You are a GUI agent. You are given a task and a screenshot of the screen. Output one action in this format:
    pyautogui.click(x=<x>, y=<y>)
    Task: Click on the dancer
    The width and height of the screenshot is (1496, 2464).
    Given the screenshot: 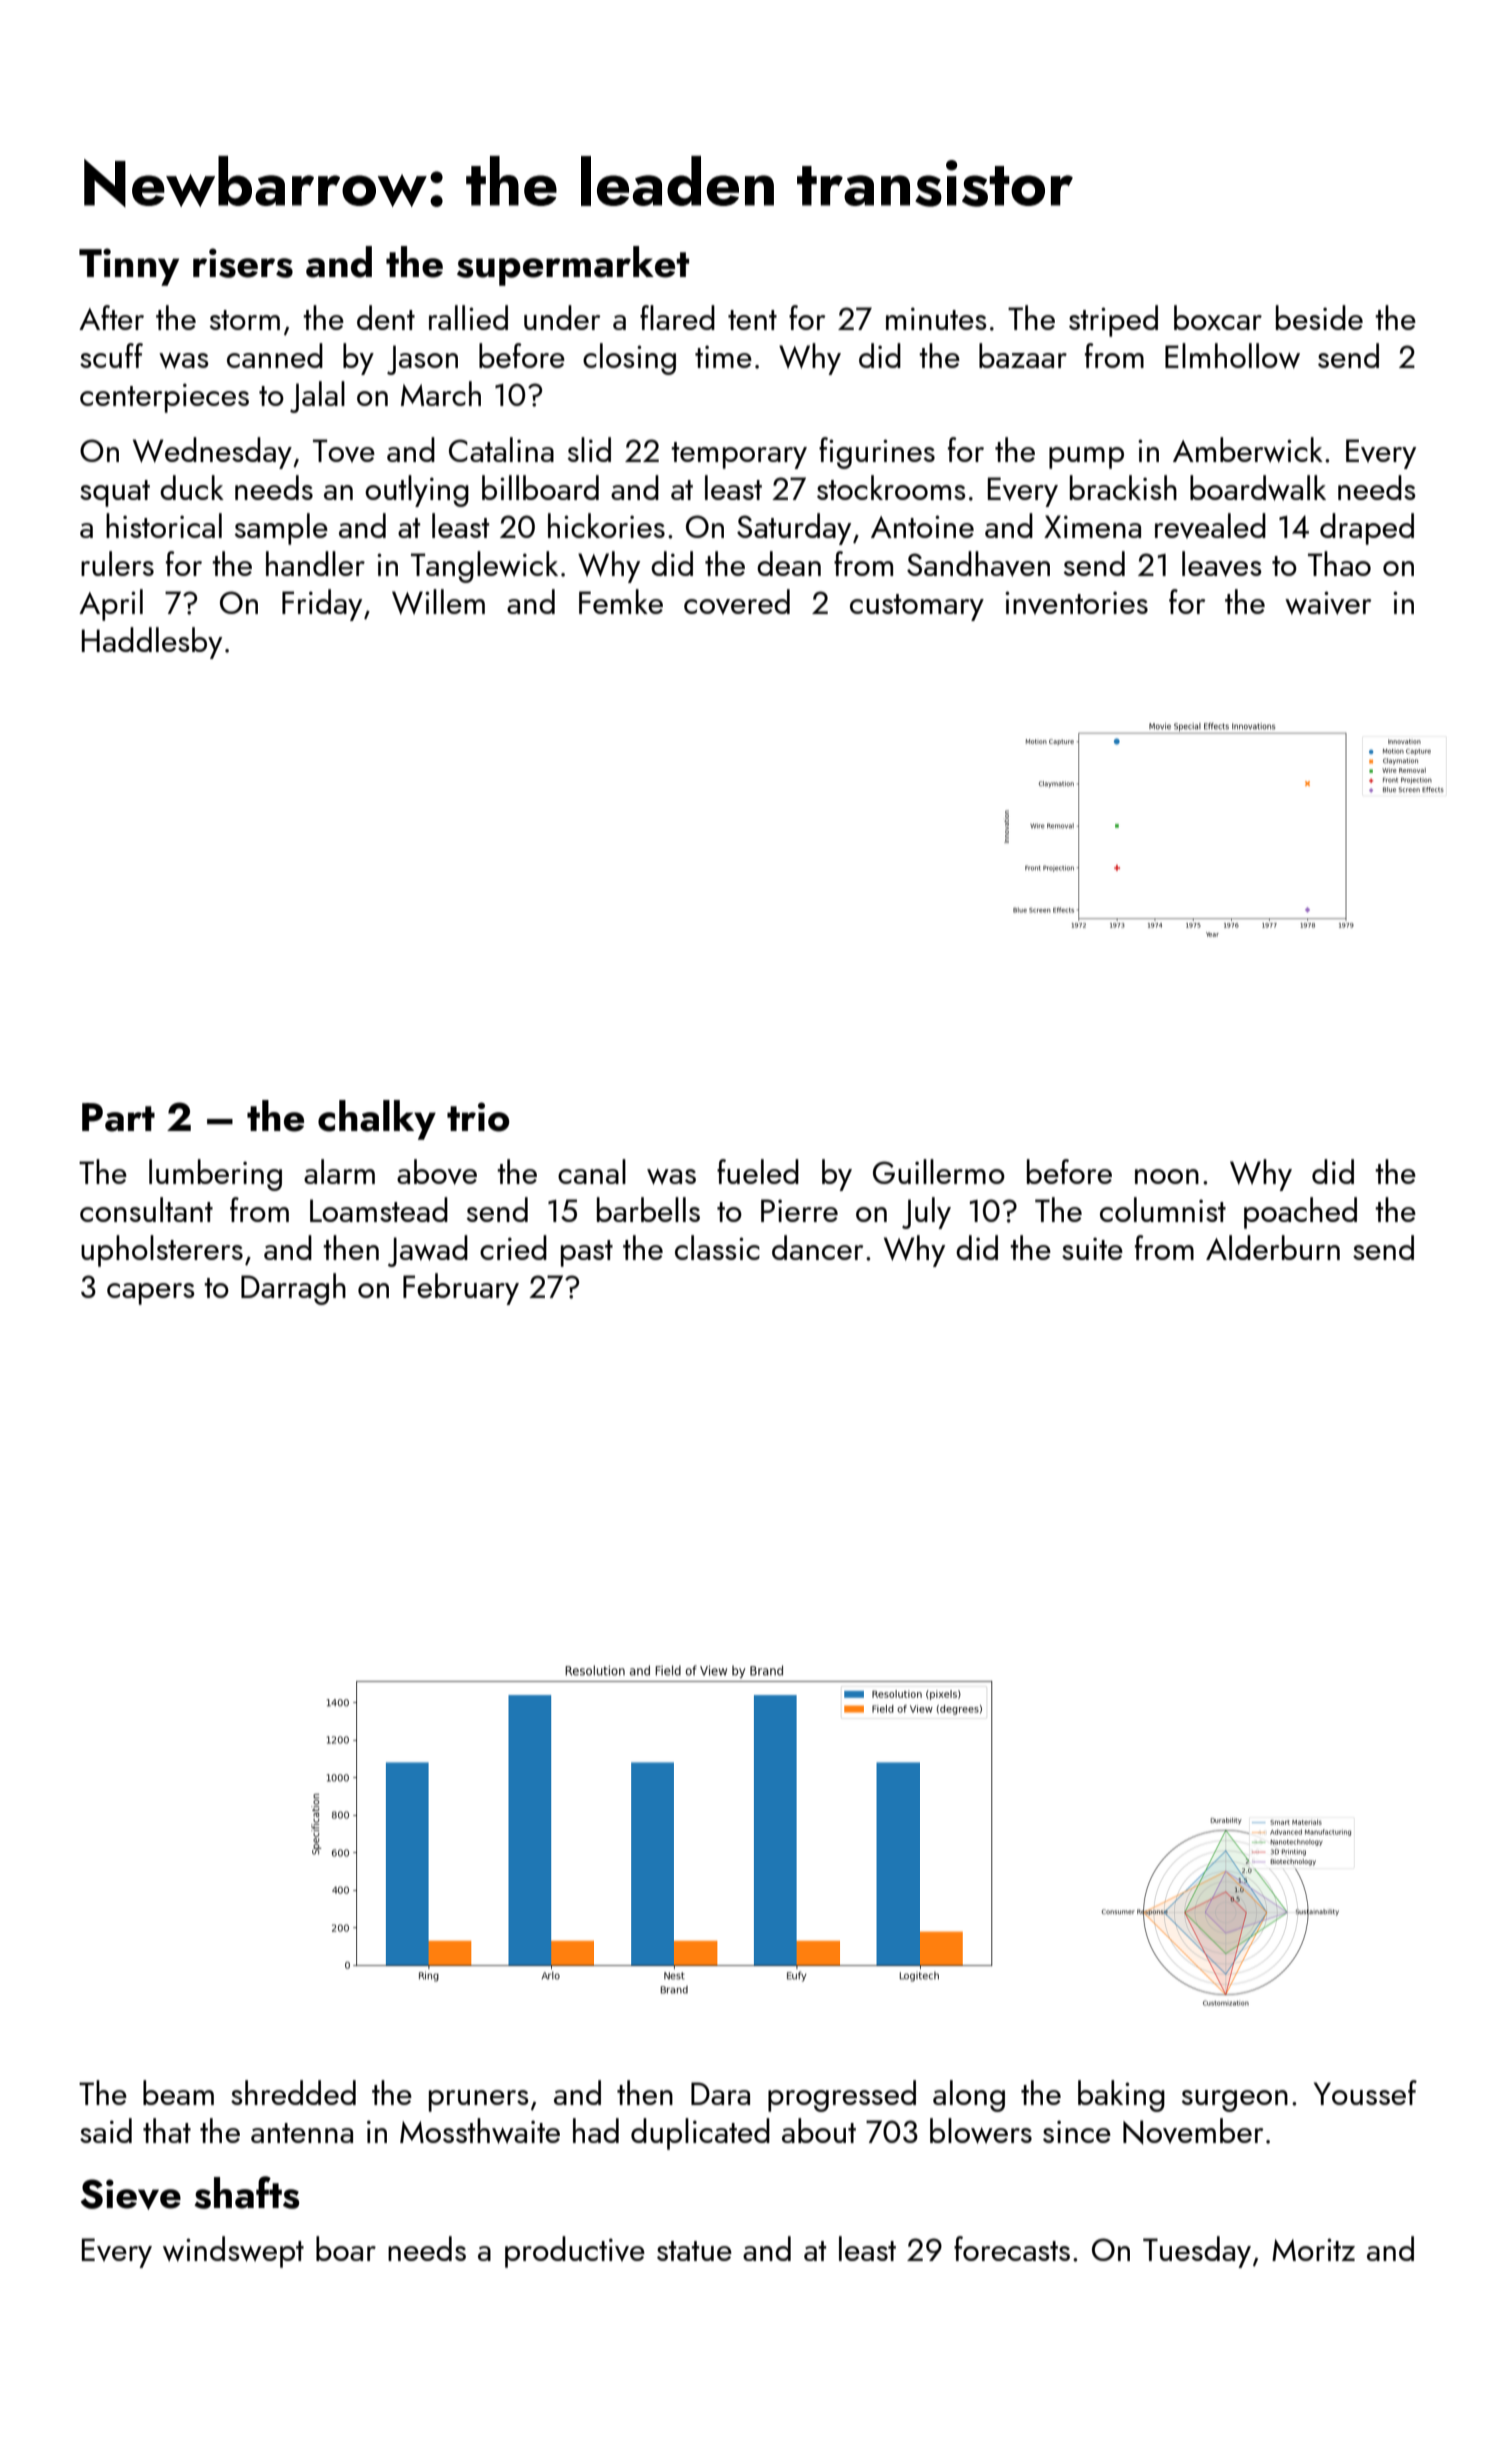 What is the action you would take?
    pyautogui.click(x=818, y=1247)
